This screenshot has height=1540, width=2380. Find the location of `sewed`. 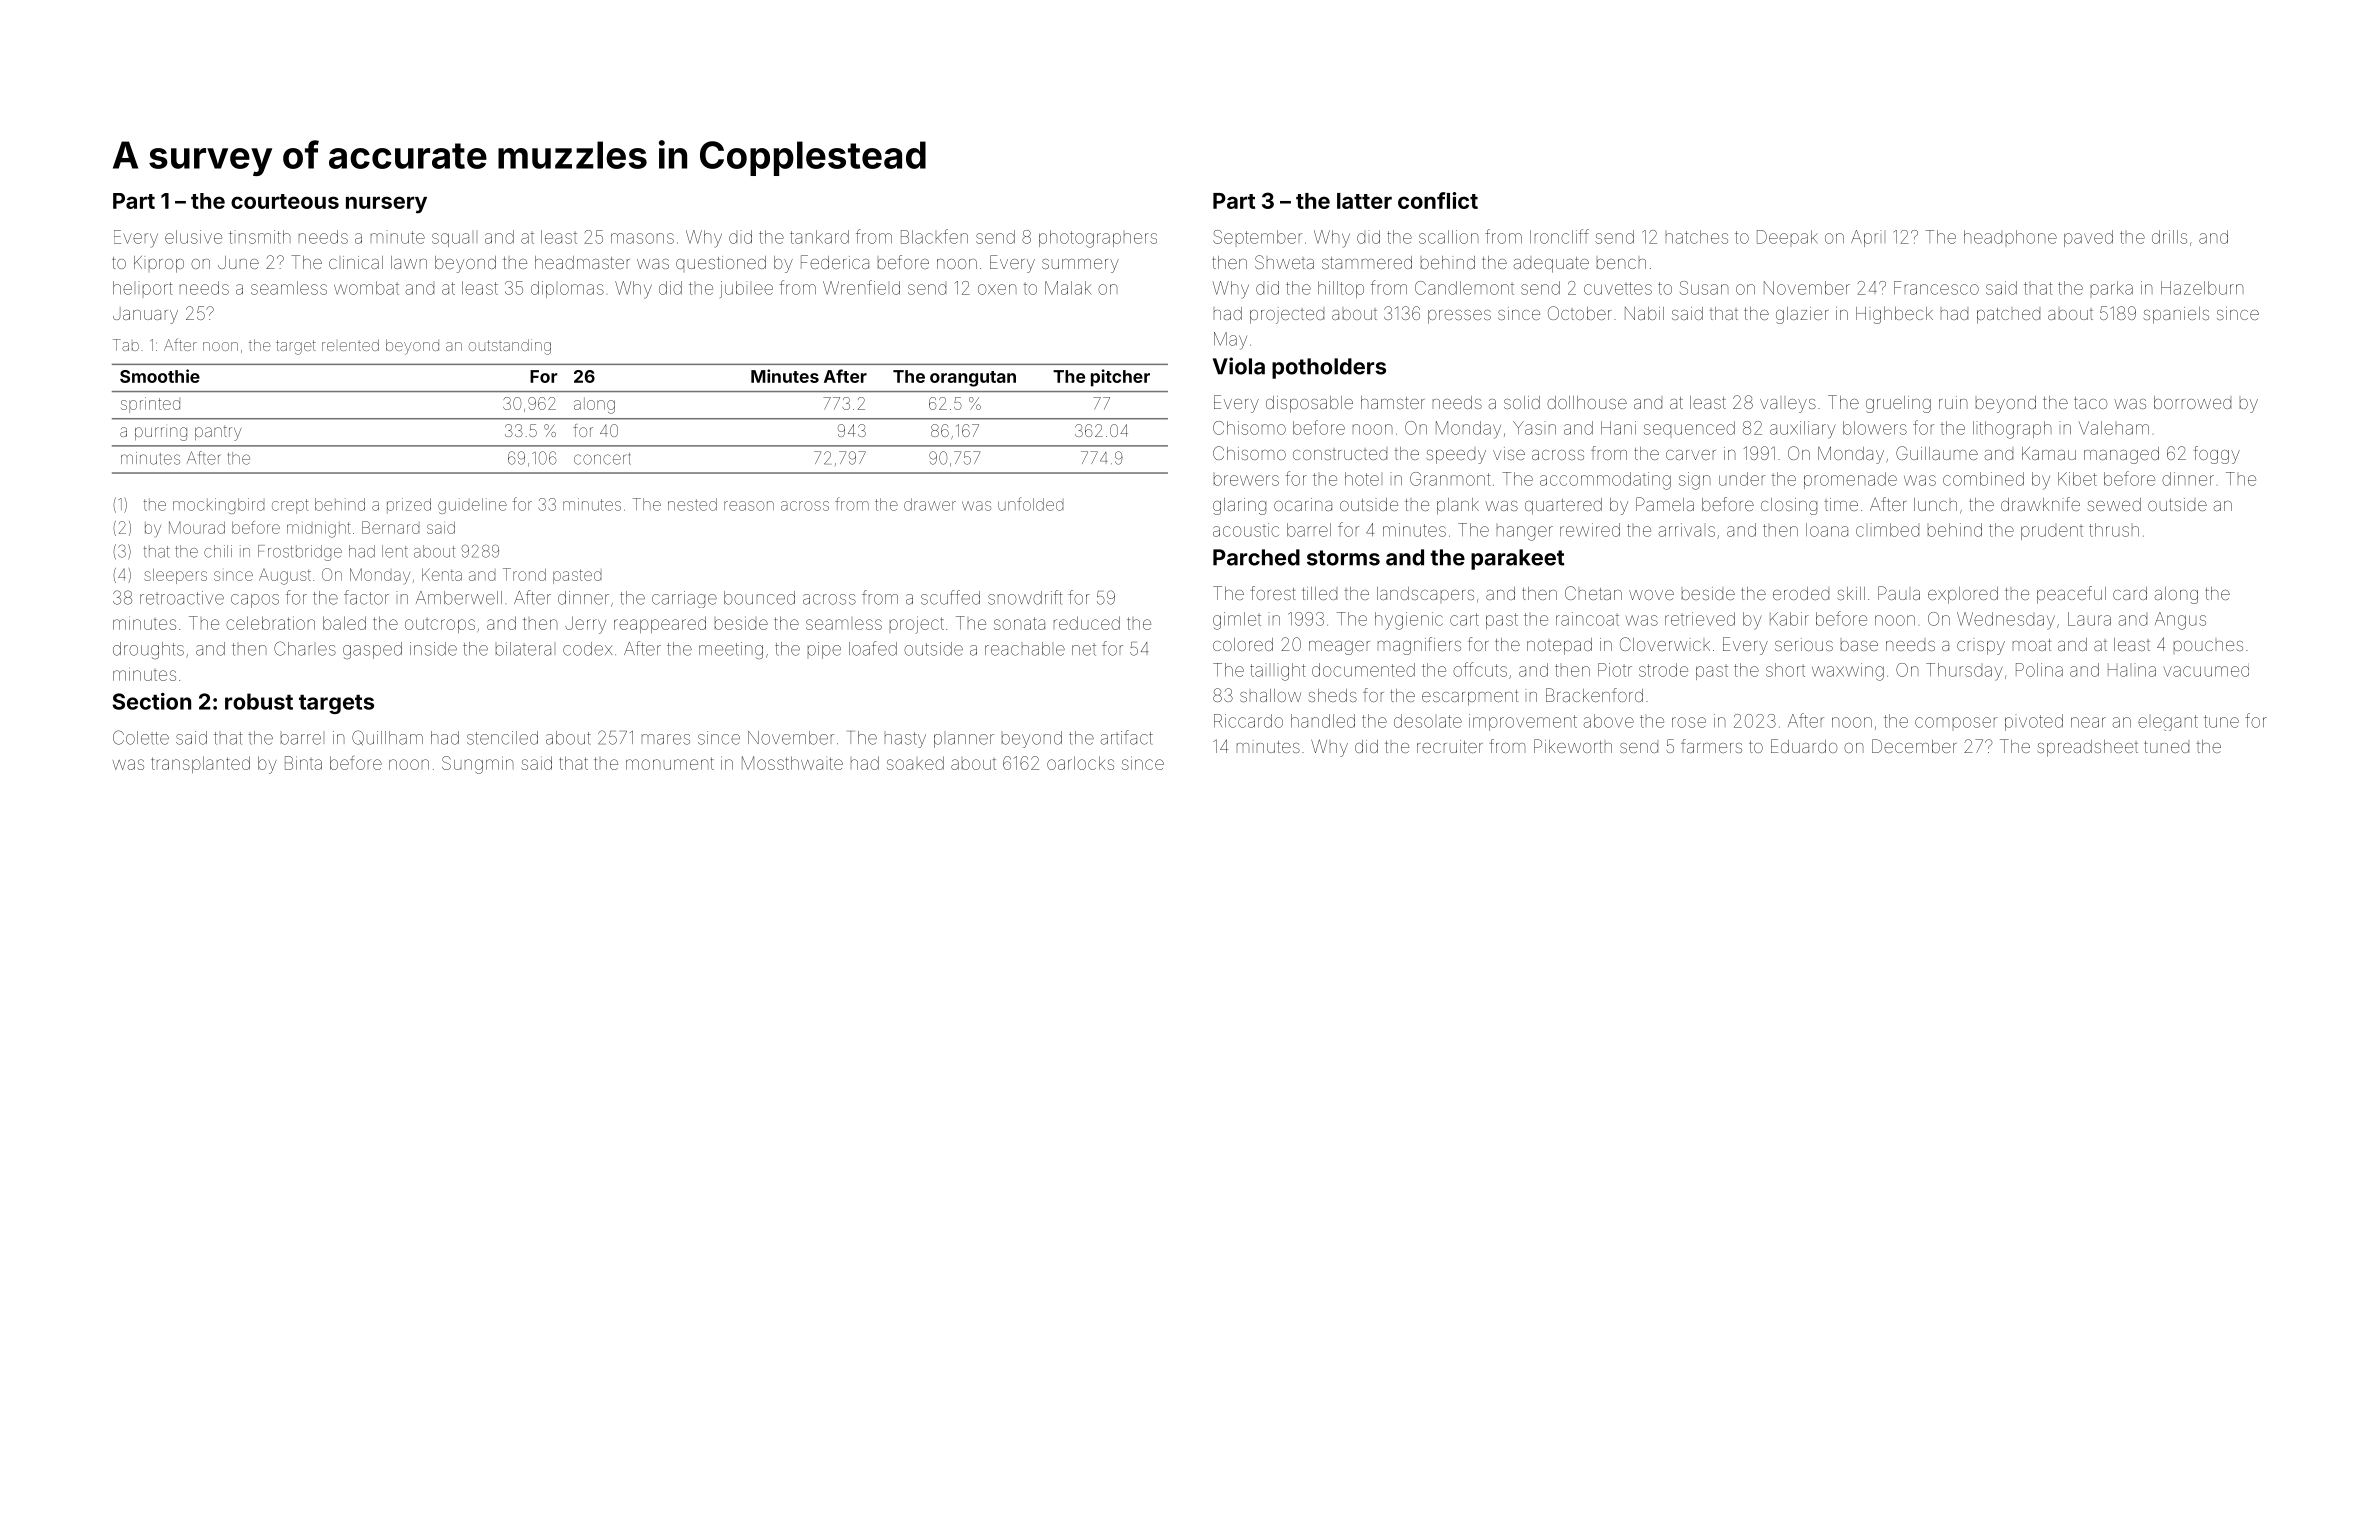

sewed is located at coordinates (2114, 504).
